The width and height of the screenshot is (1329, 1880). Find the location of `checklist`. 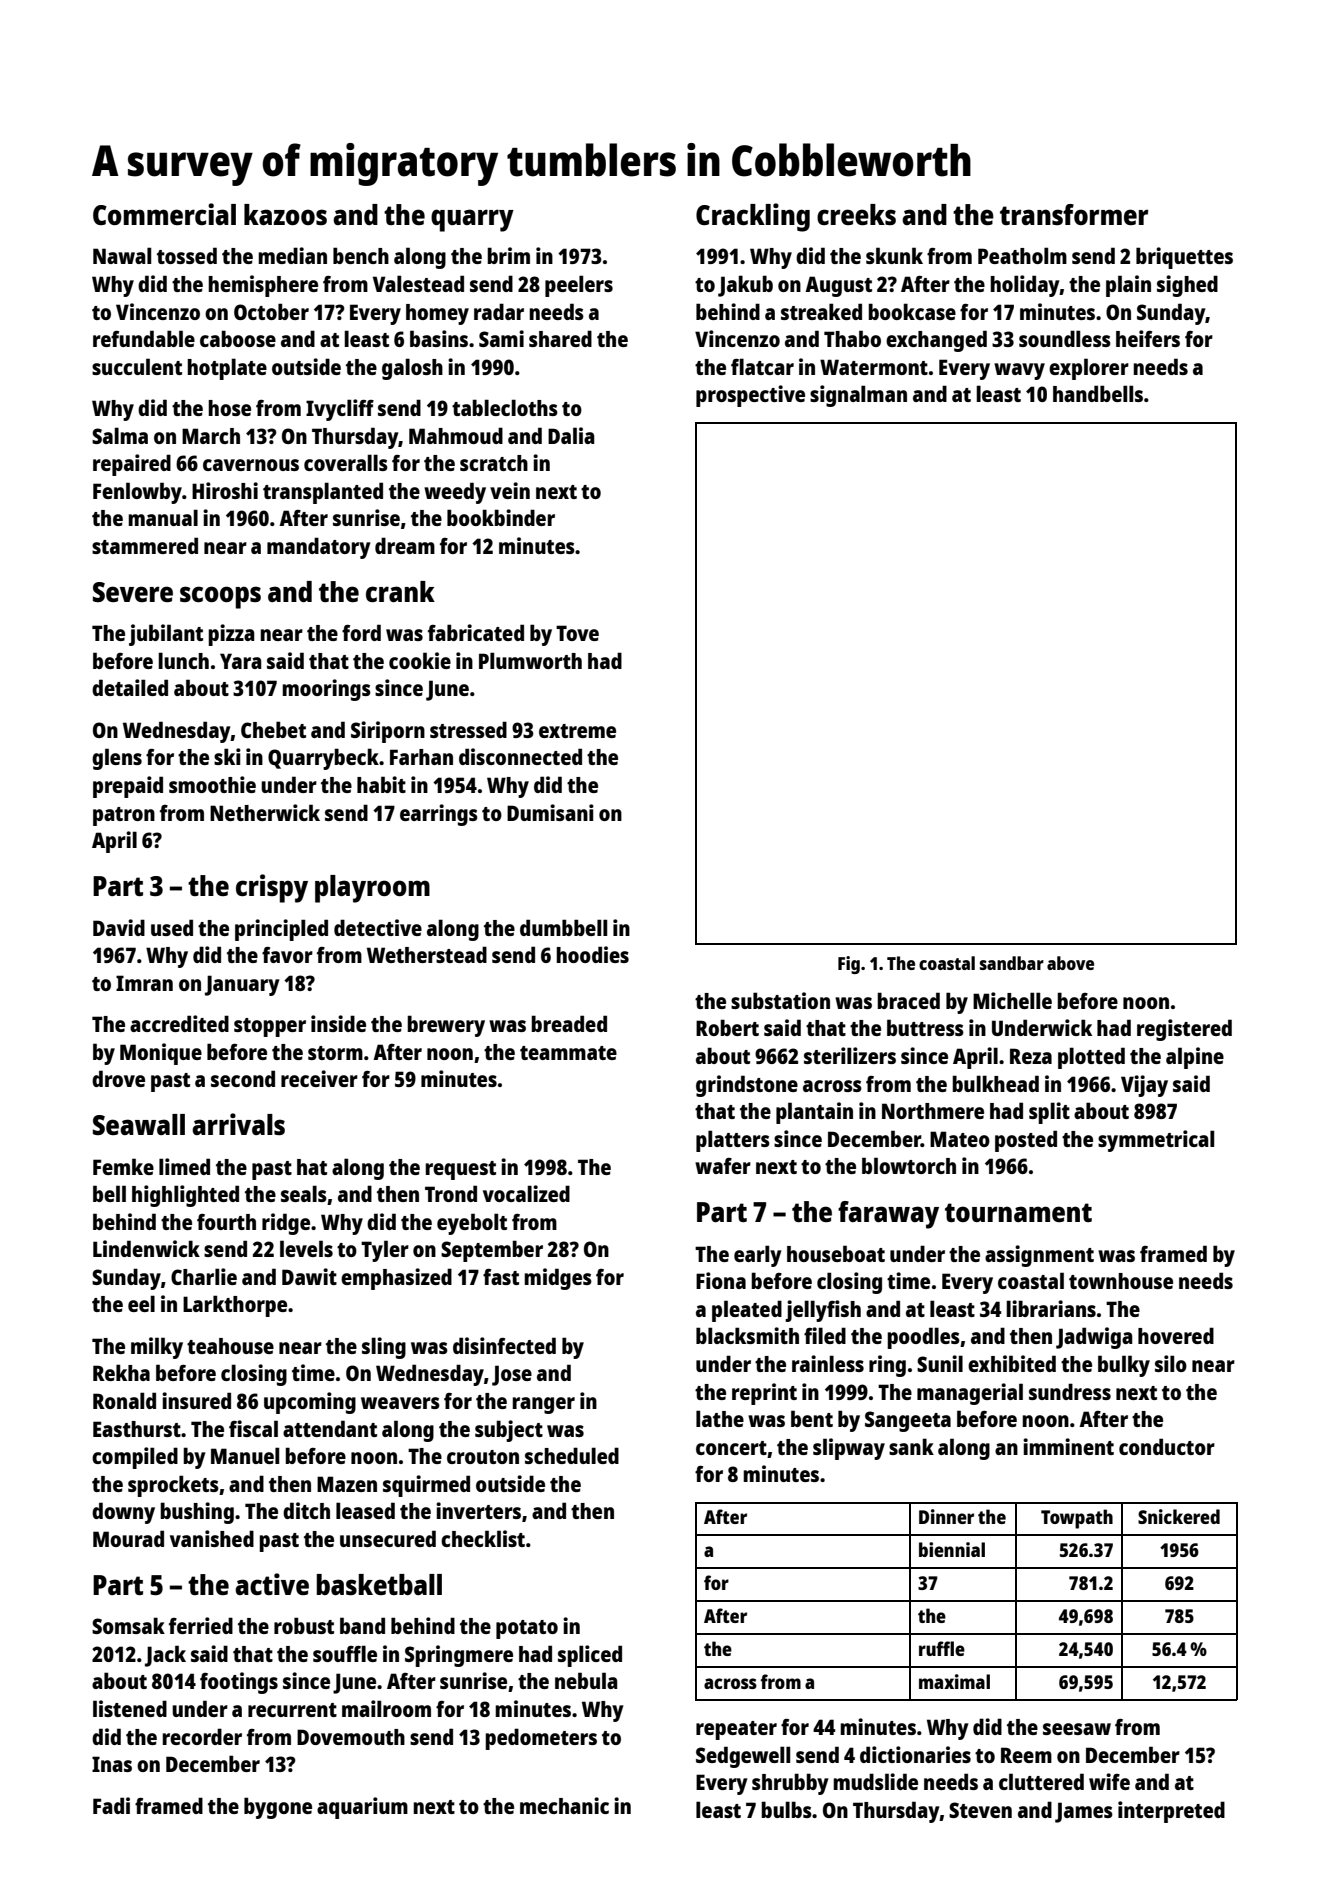

checklist is located at coordinates (483, 1538).
